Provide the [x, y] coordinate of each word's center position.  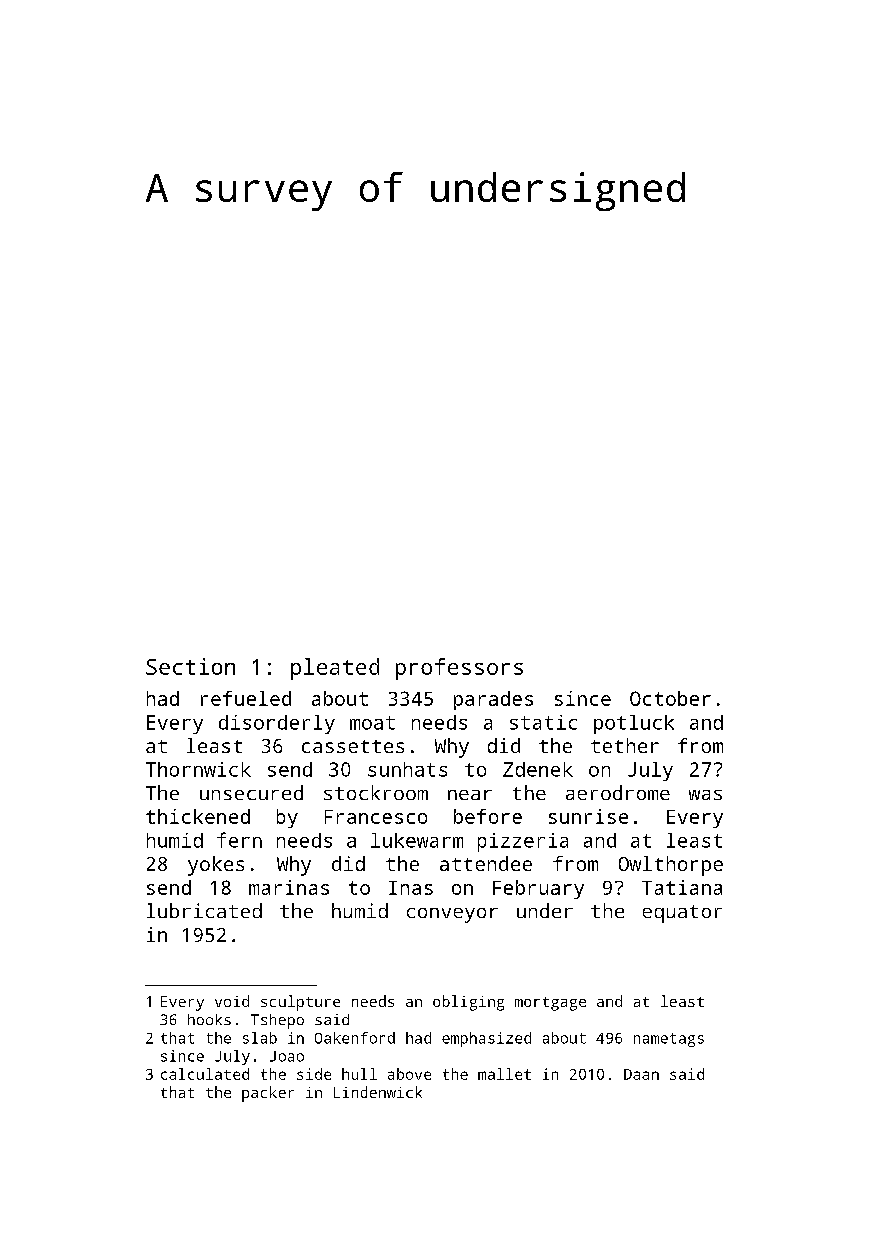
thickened [198, 816]
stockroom [376, 792]
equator [682, 914]
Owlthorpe [671, 866]
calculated [205, 1074]
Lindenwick [378, 1092]
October [670, 698]
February [538, 889]
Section [190, 666]
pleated [335, 669]
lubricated [204, 910]
